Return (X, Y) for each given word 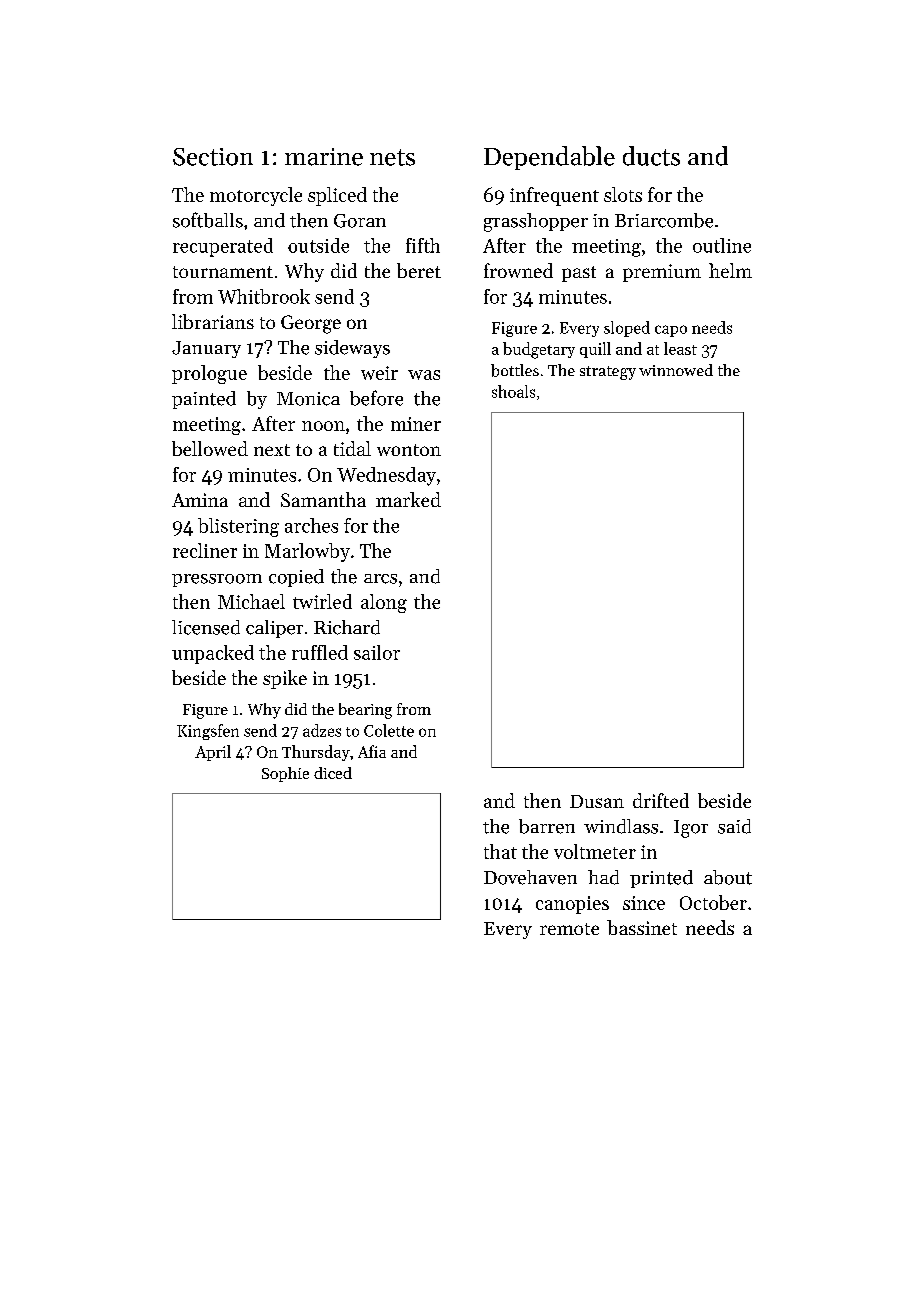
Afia (372, 751)
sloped (627, 329)
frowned (518, 270)
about (728, 877)
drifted (661, 800)
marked (408, 499)
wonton (409, 450)
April (213, 753)
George (311, 324)
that (500, 851)
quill (595, 350)
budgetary (539, 350)
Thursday (316, 753)
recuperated (223, 247)
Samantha (323, 499)
